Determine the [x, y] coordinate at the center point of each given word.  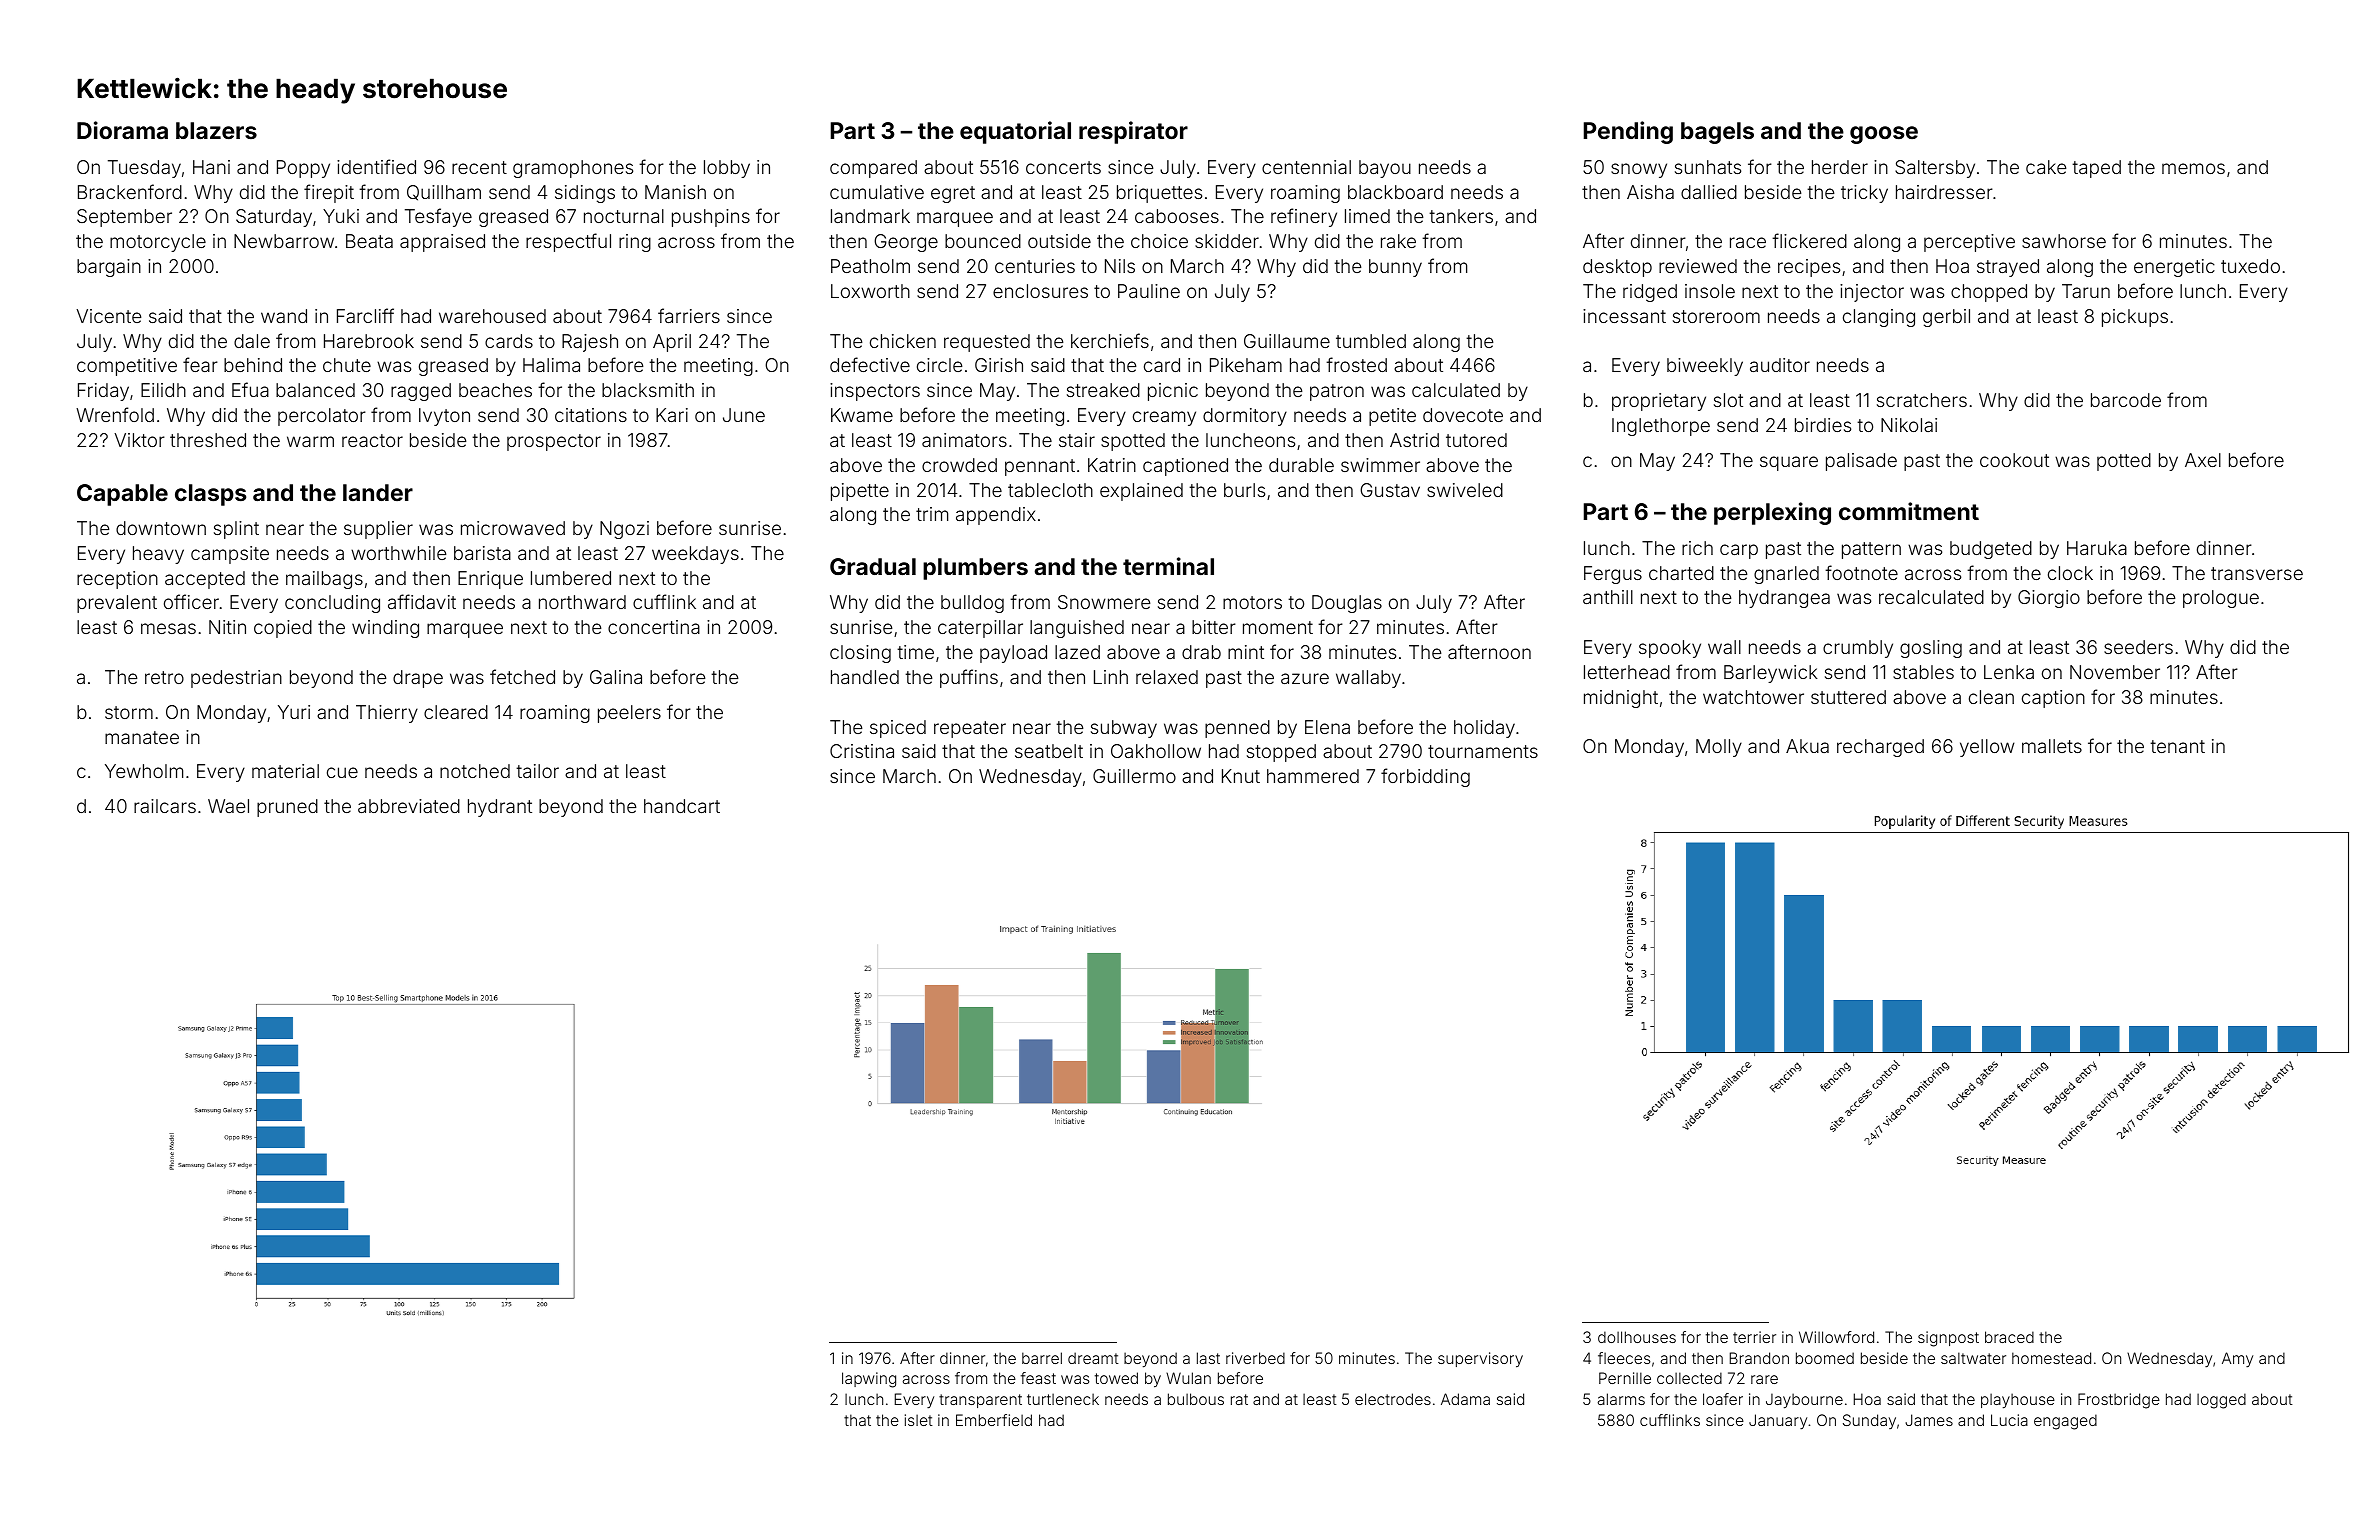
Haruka [2097, 548]
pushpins [711, 218]
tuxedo [2250, 266]
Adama [1465, 1399]
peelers [629, 714]
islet [919, 1420]
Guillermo [1134, 776]
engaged [2065, 1422]
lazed [1077, 652]
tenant [2177, 746]
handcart [682, 806]
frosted [1356, 364]
